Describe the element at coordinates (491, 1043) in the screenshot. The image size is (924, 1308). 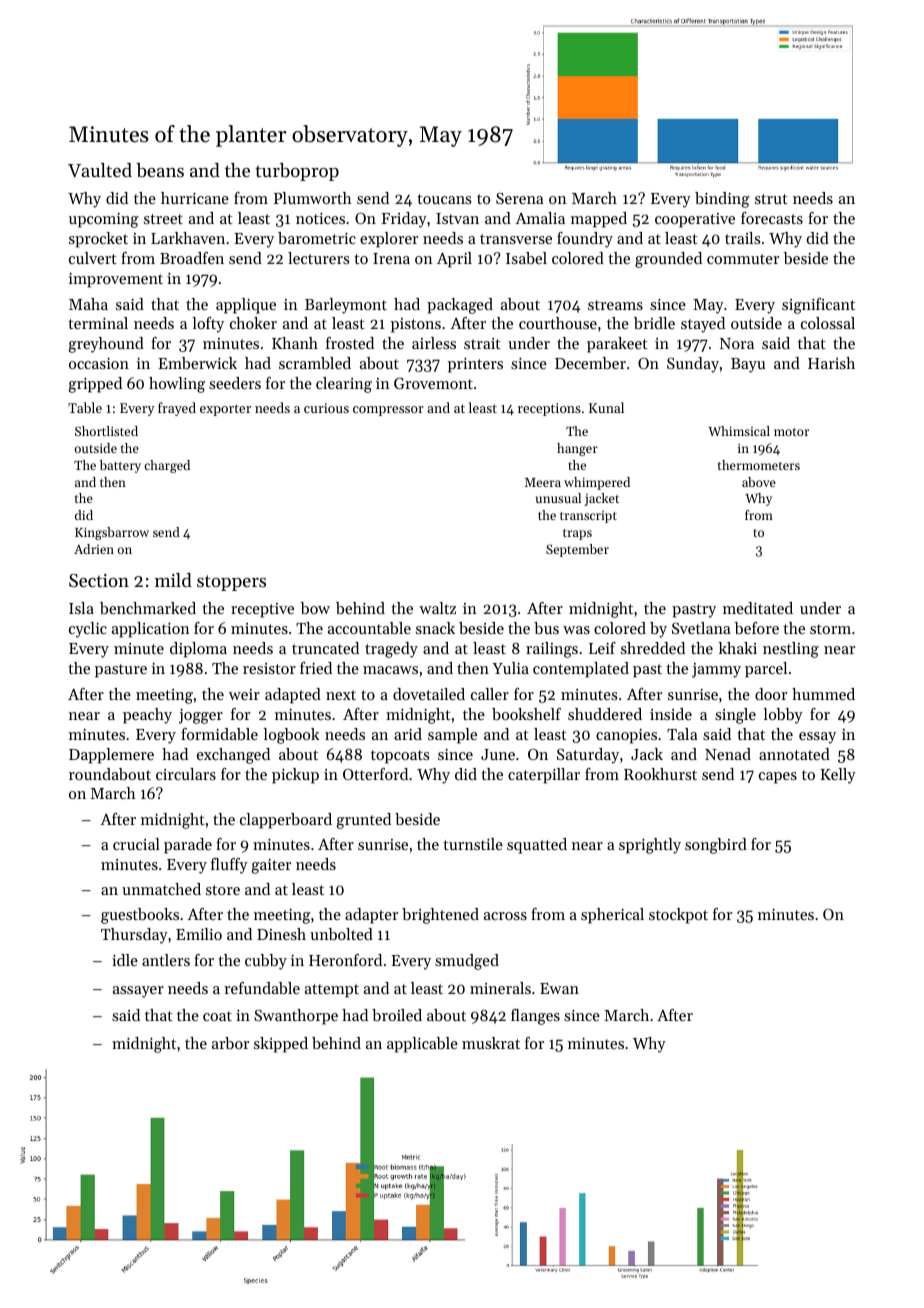
I see `muskrat` at that location.
